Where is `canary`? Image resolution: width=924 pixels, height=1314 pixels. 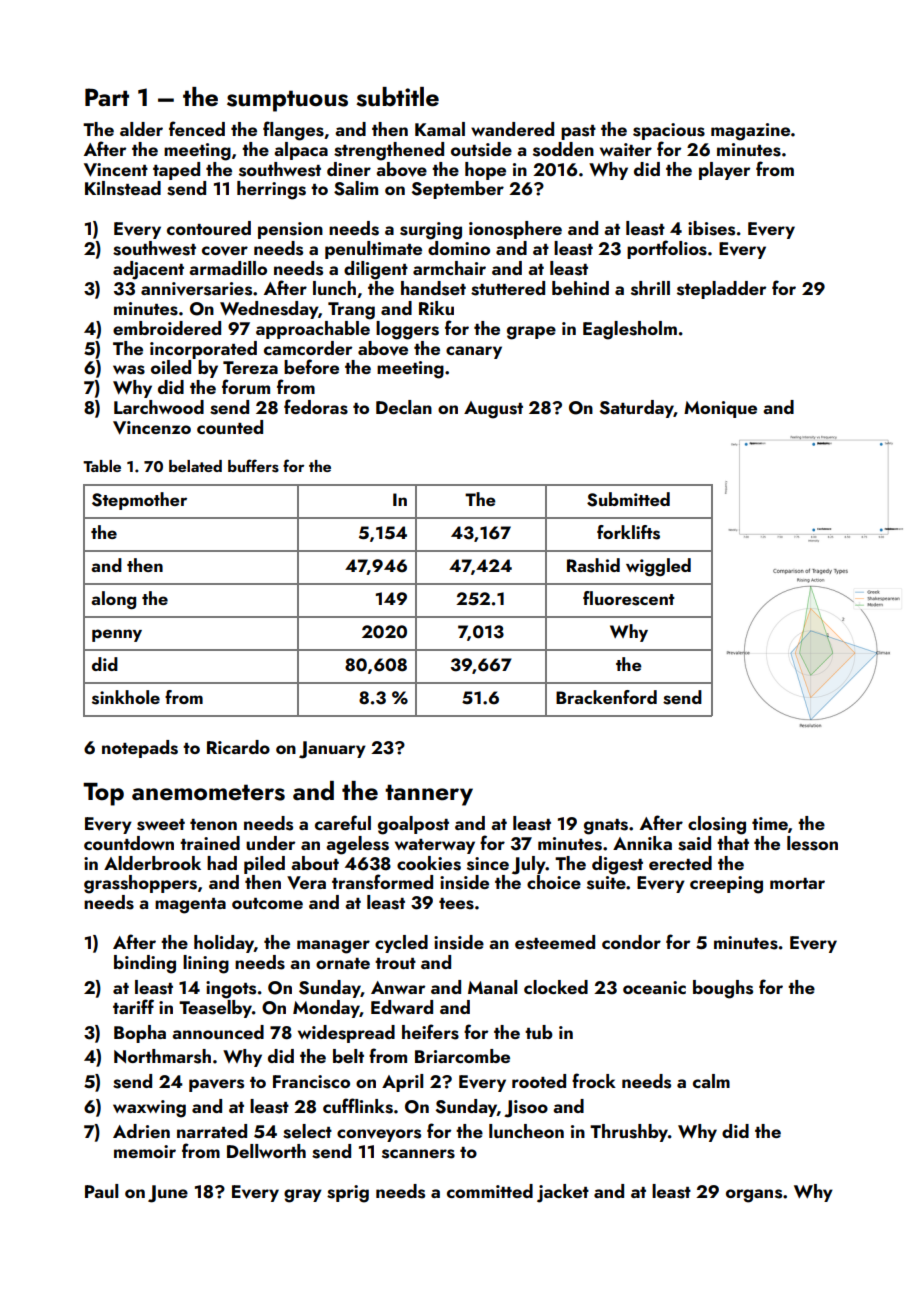
canary is located at coordinates (474, 352).
